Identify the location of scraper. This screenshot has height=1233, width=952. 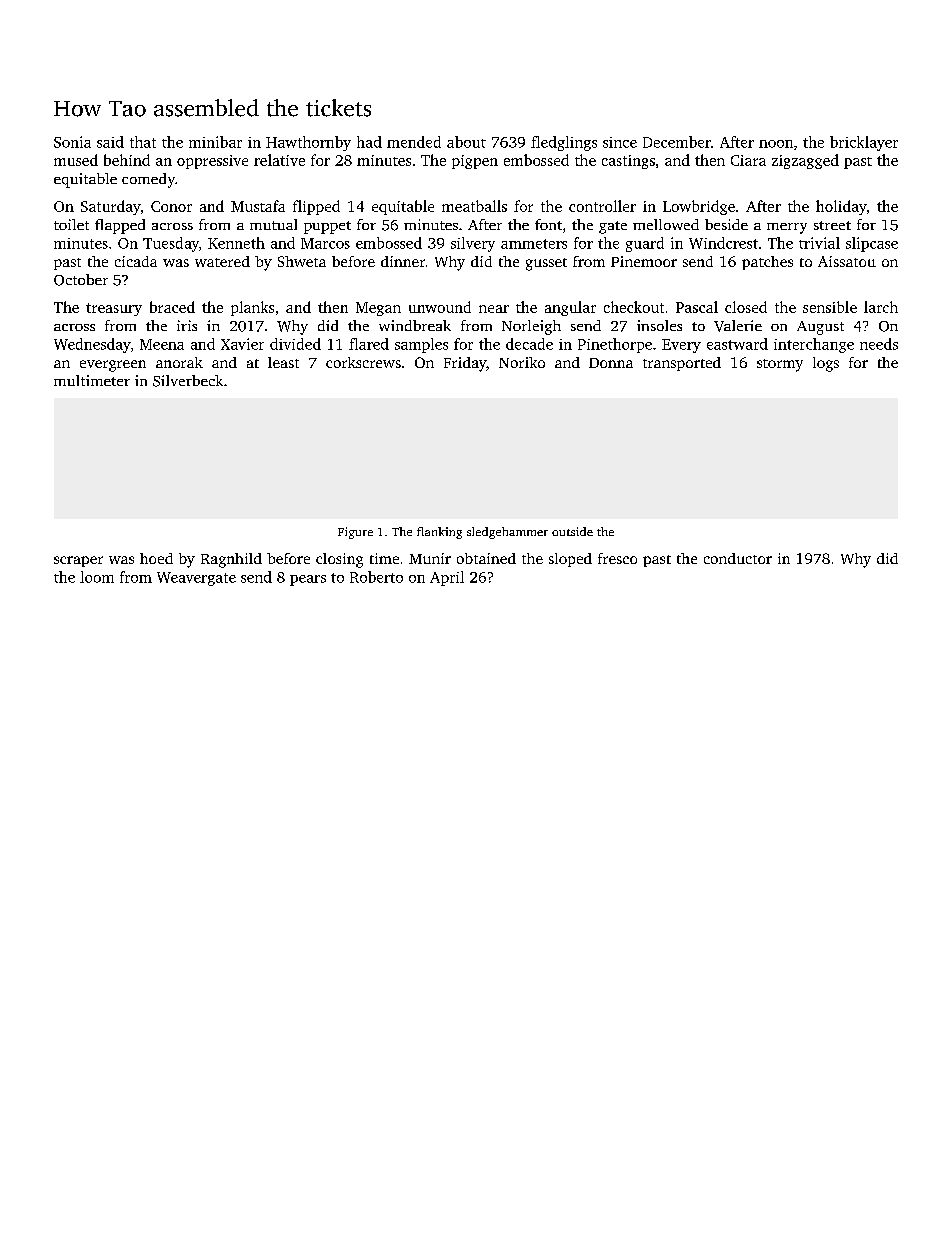
(78, 561).
